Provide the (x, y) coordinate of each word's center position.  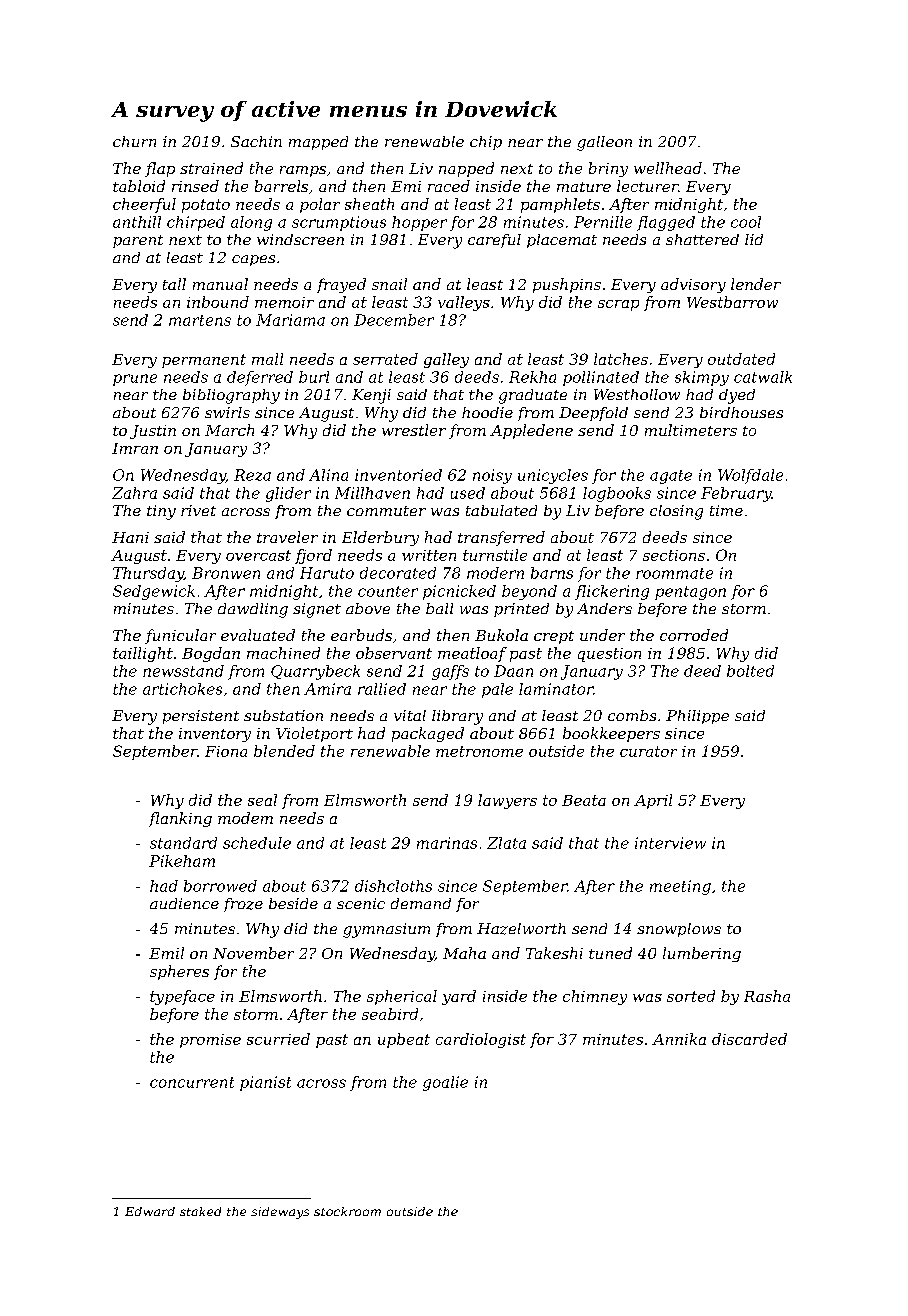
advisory (693, 285)
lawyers (507, 801)
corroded (694, 635)
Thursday (148, 574)
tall (174, 284)
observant (394, 653)
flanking (180, 819)
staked (200, 1211)
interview (670, 843)
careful (494, 241)
